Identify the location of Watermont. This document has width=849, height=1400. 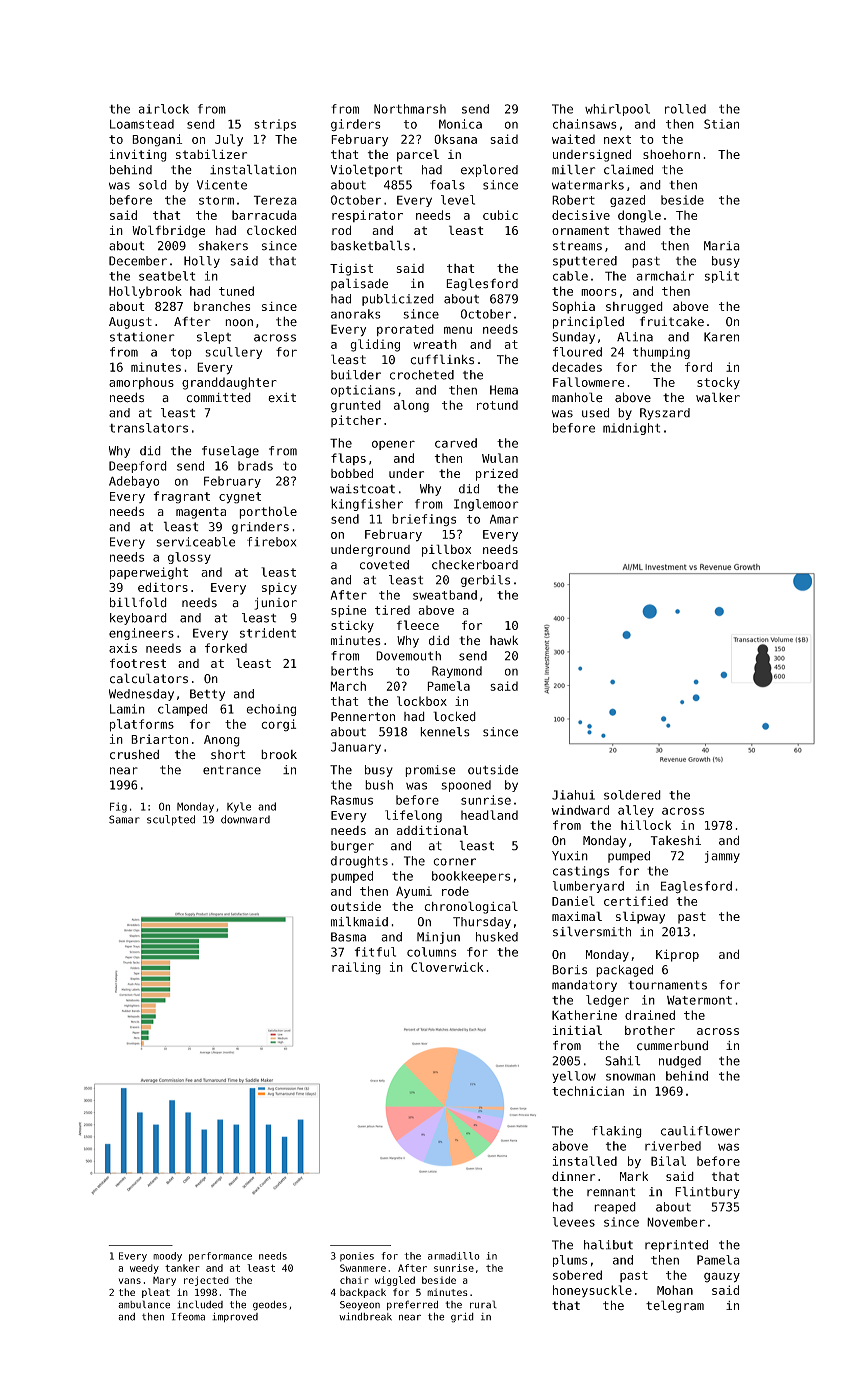
(699, 1000).
